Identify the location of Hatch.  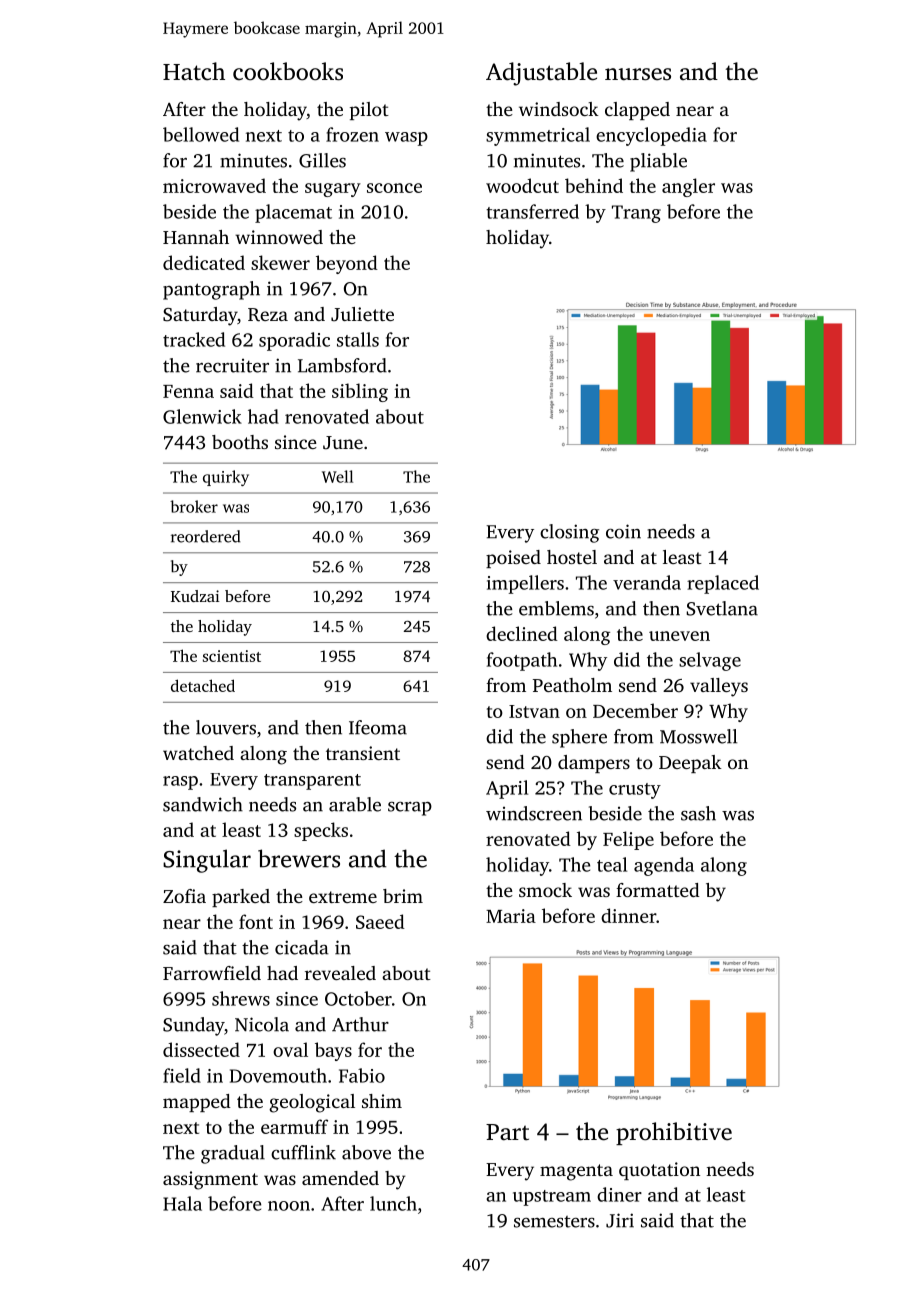
(194, 71).
